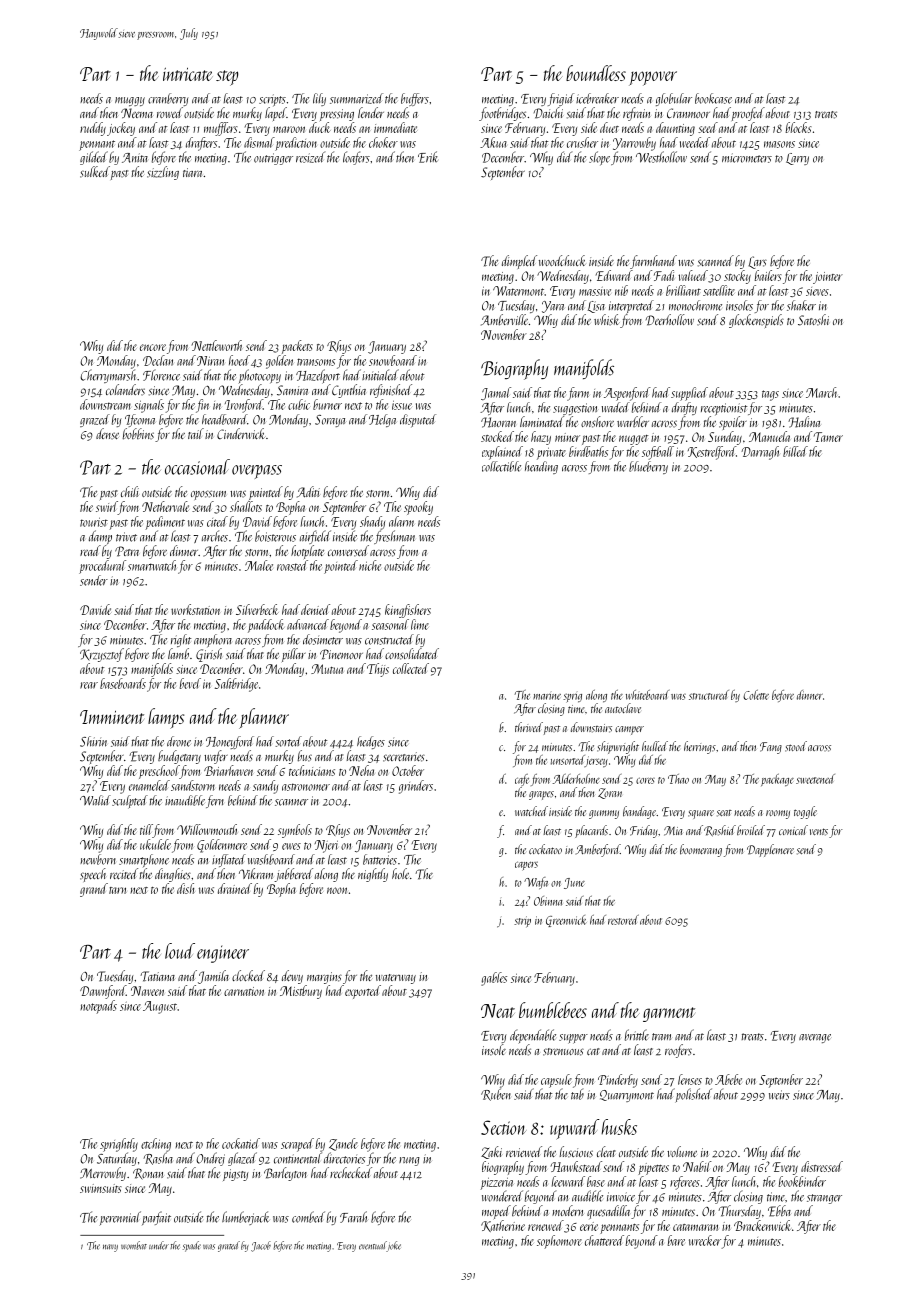 The height and width of the screenshot is (1308, 924). Describe the element at coordinates (101, 1188) in the screenshot. I see `swimsuits` at that location.
